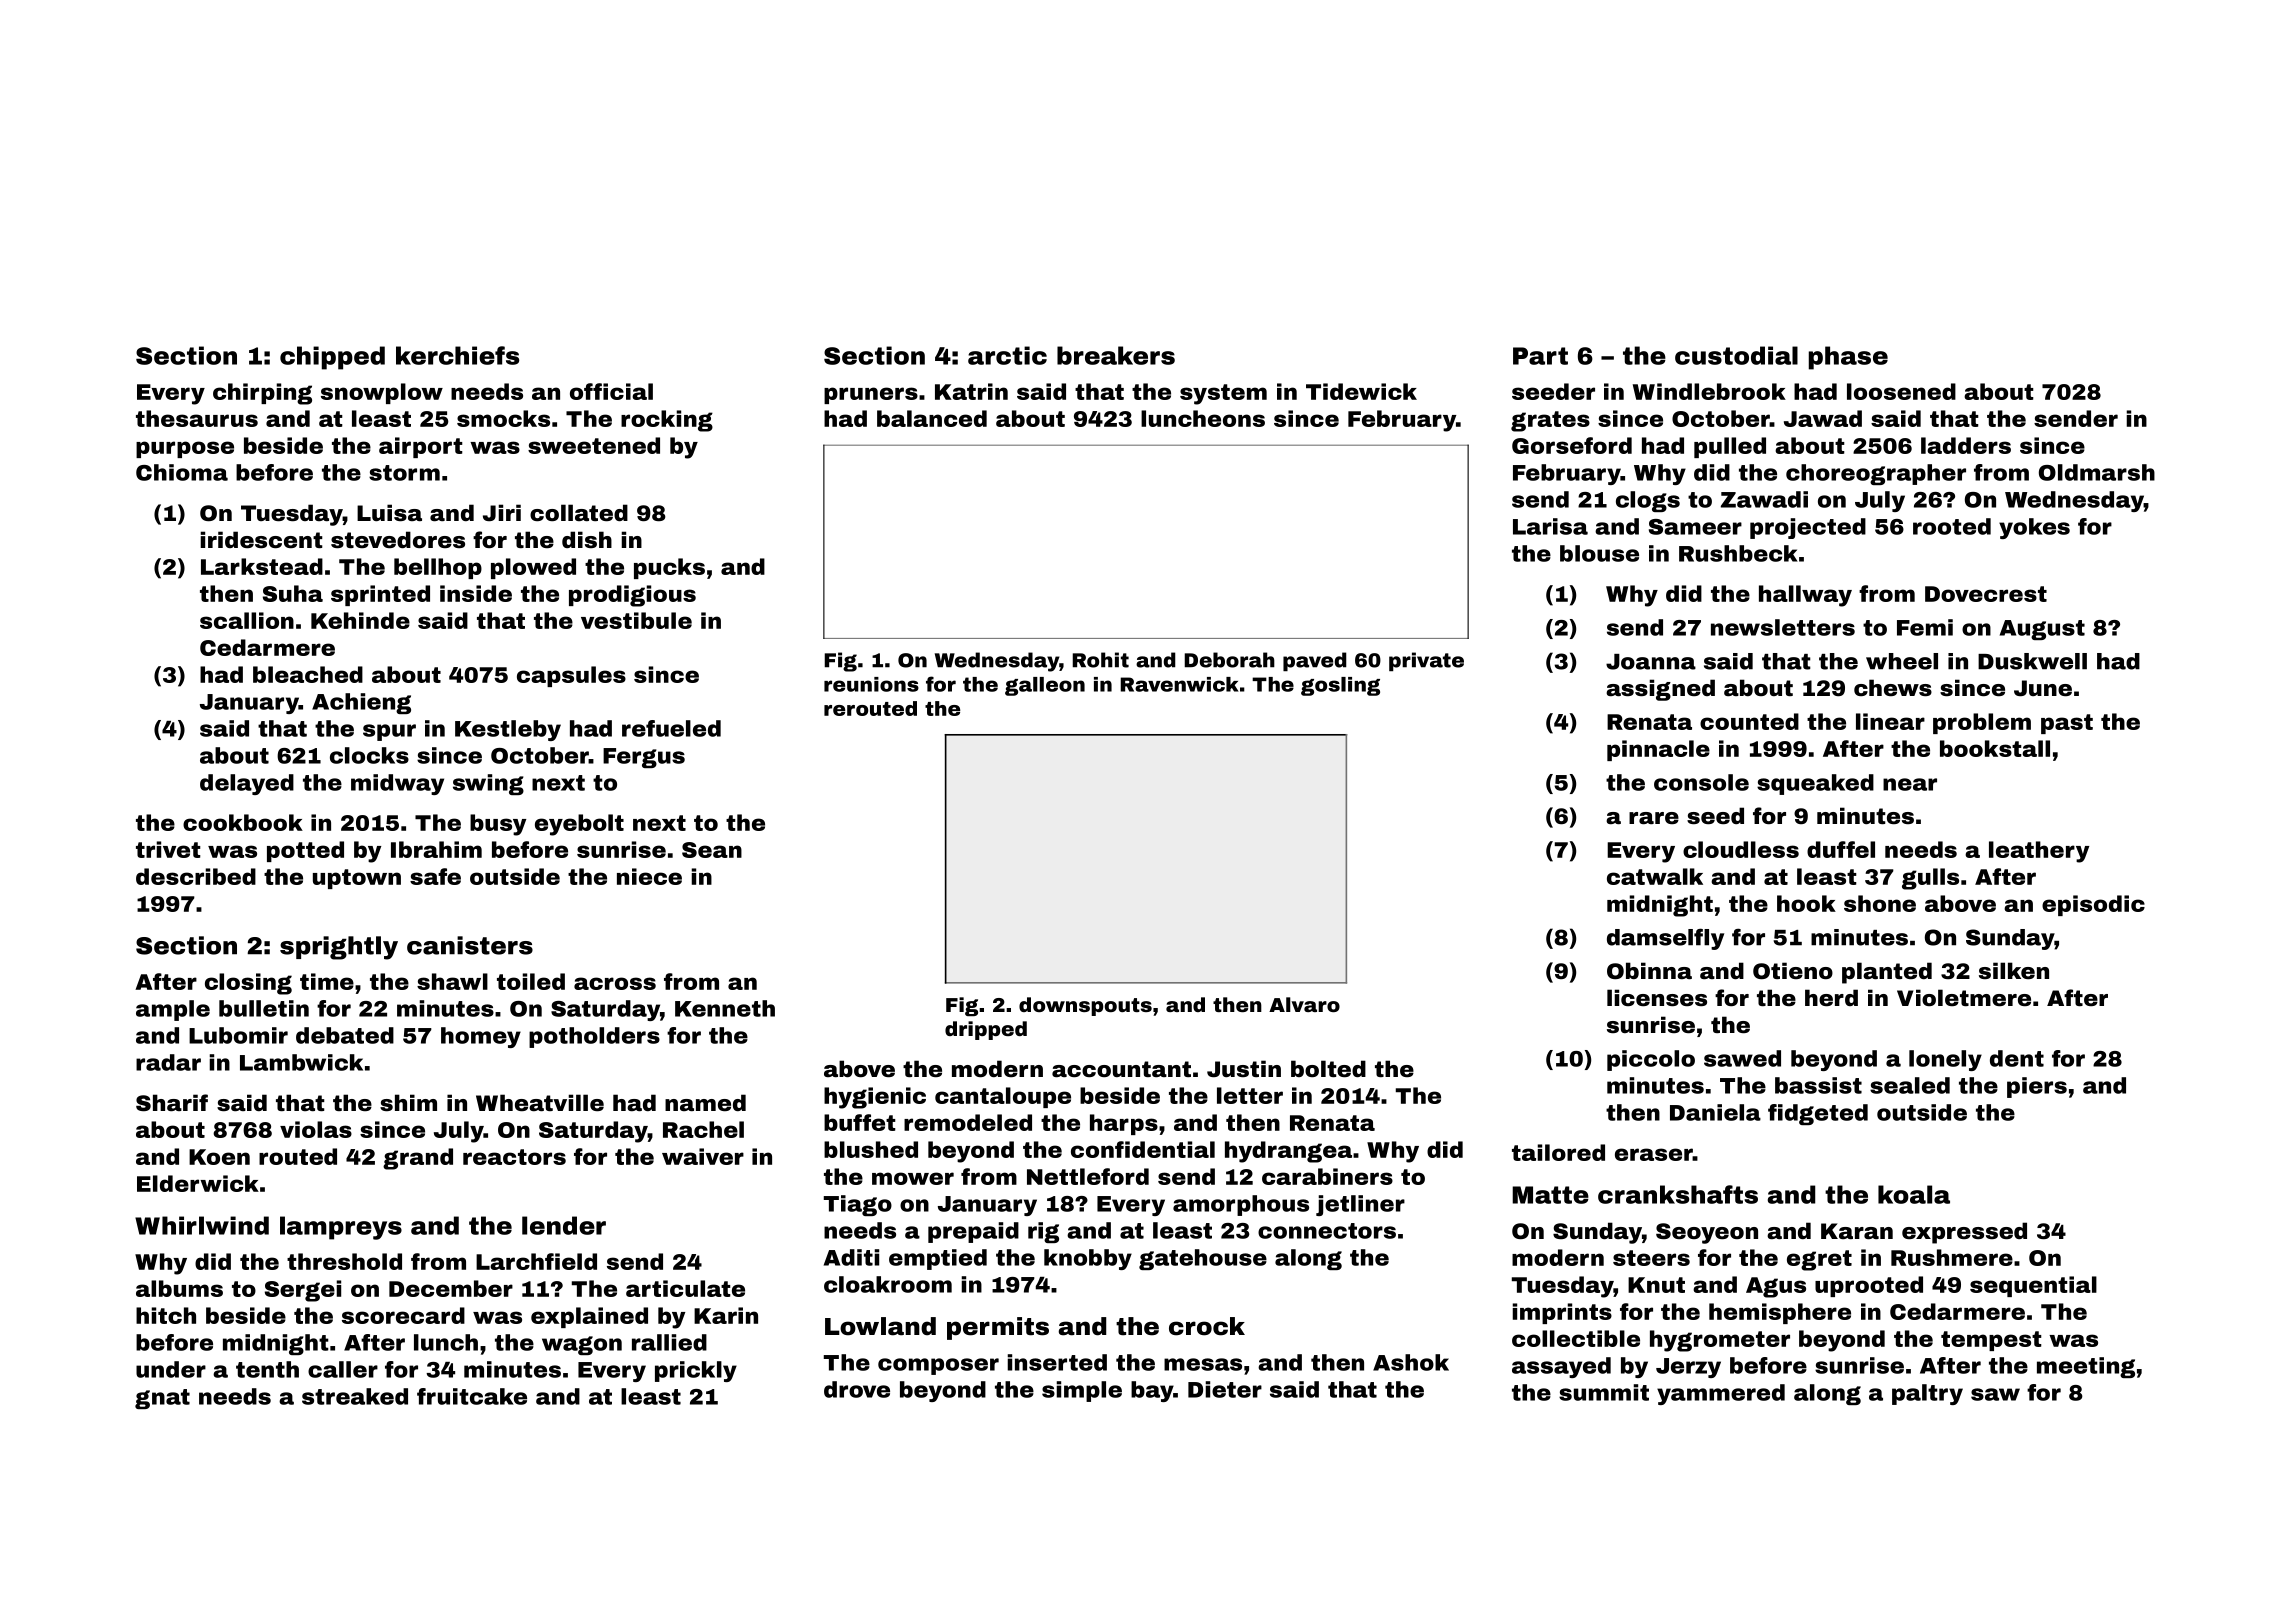  I want to click on Oldmarsh, so click(2097, 472).
